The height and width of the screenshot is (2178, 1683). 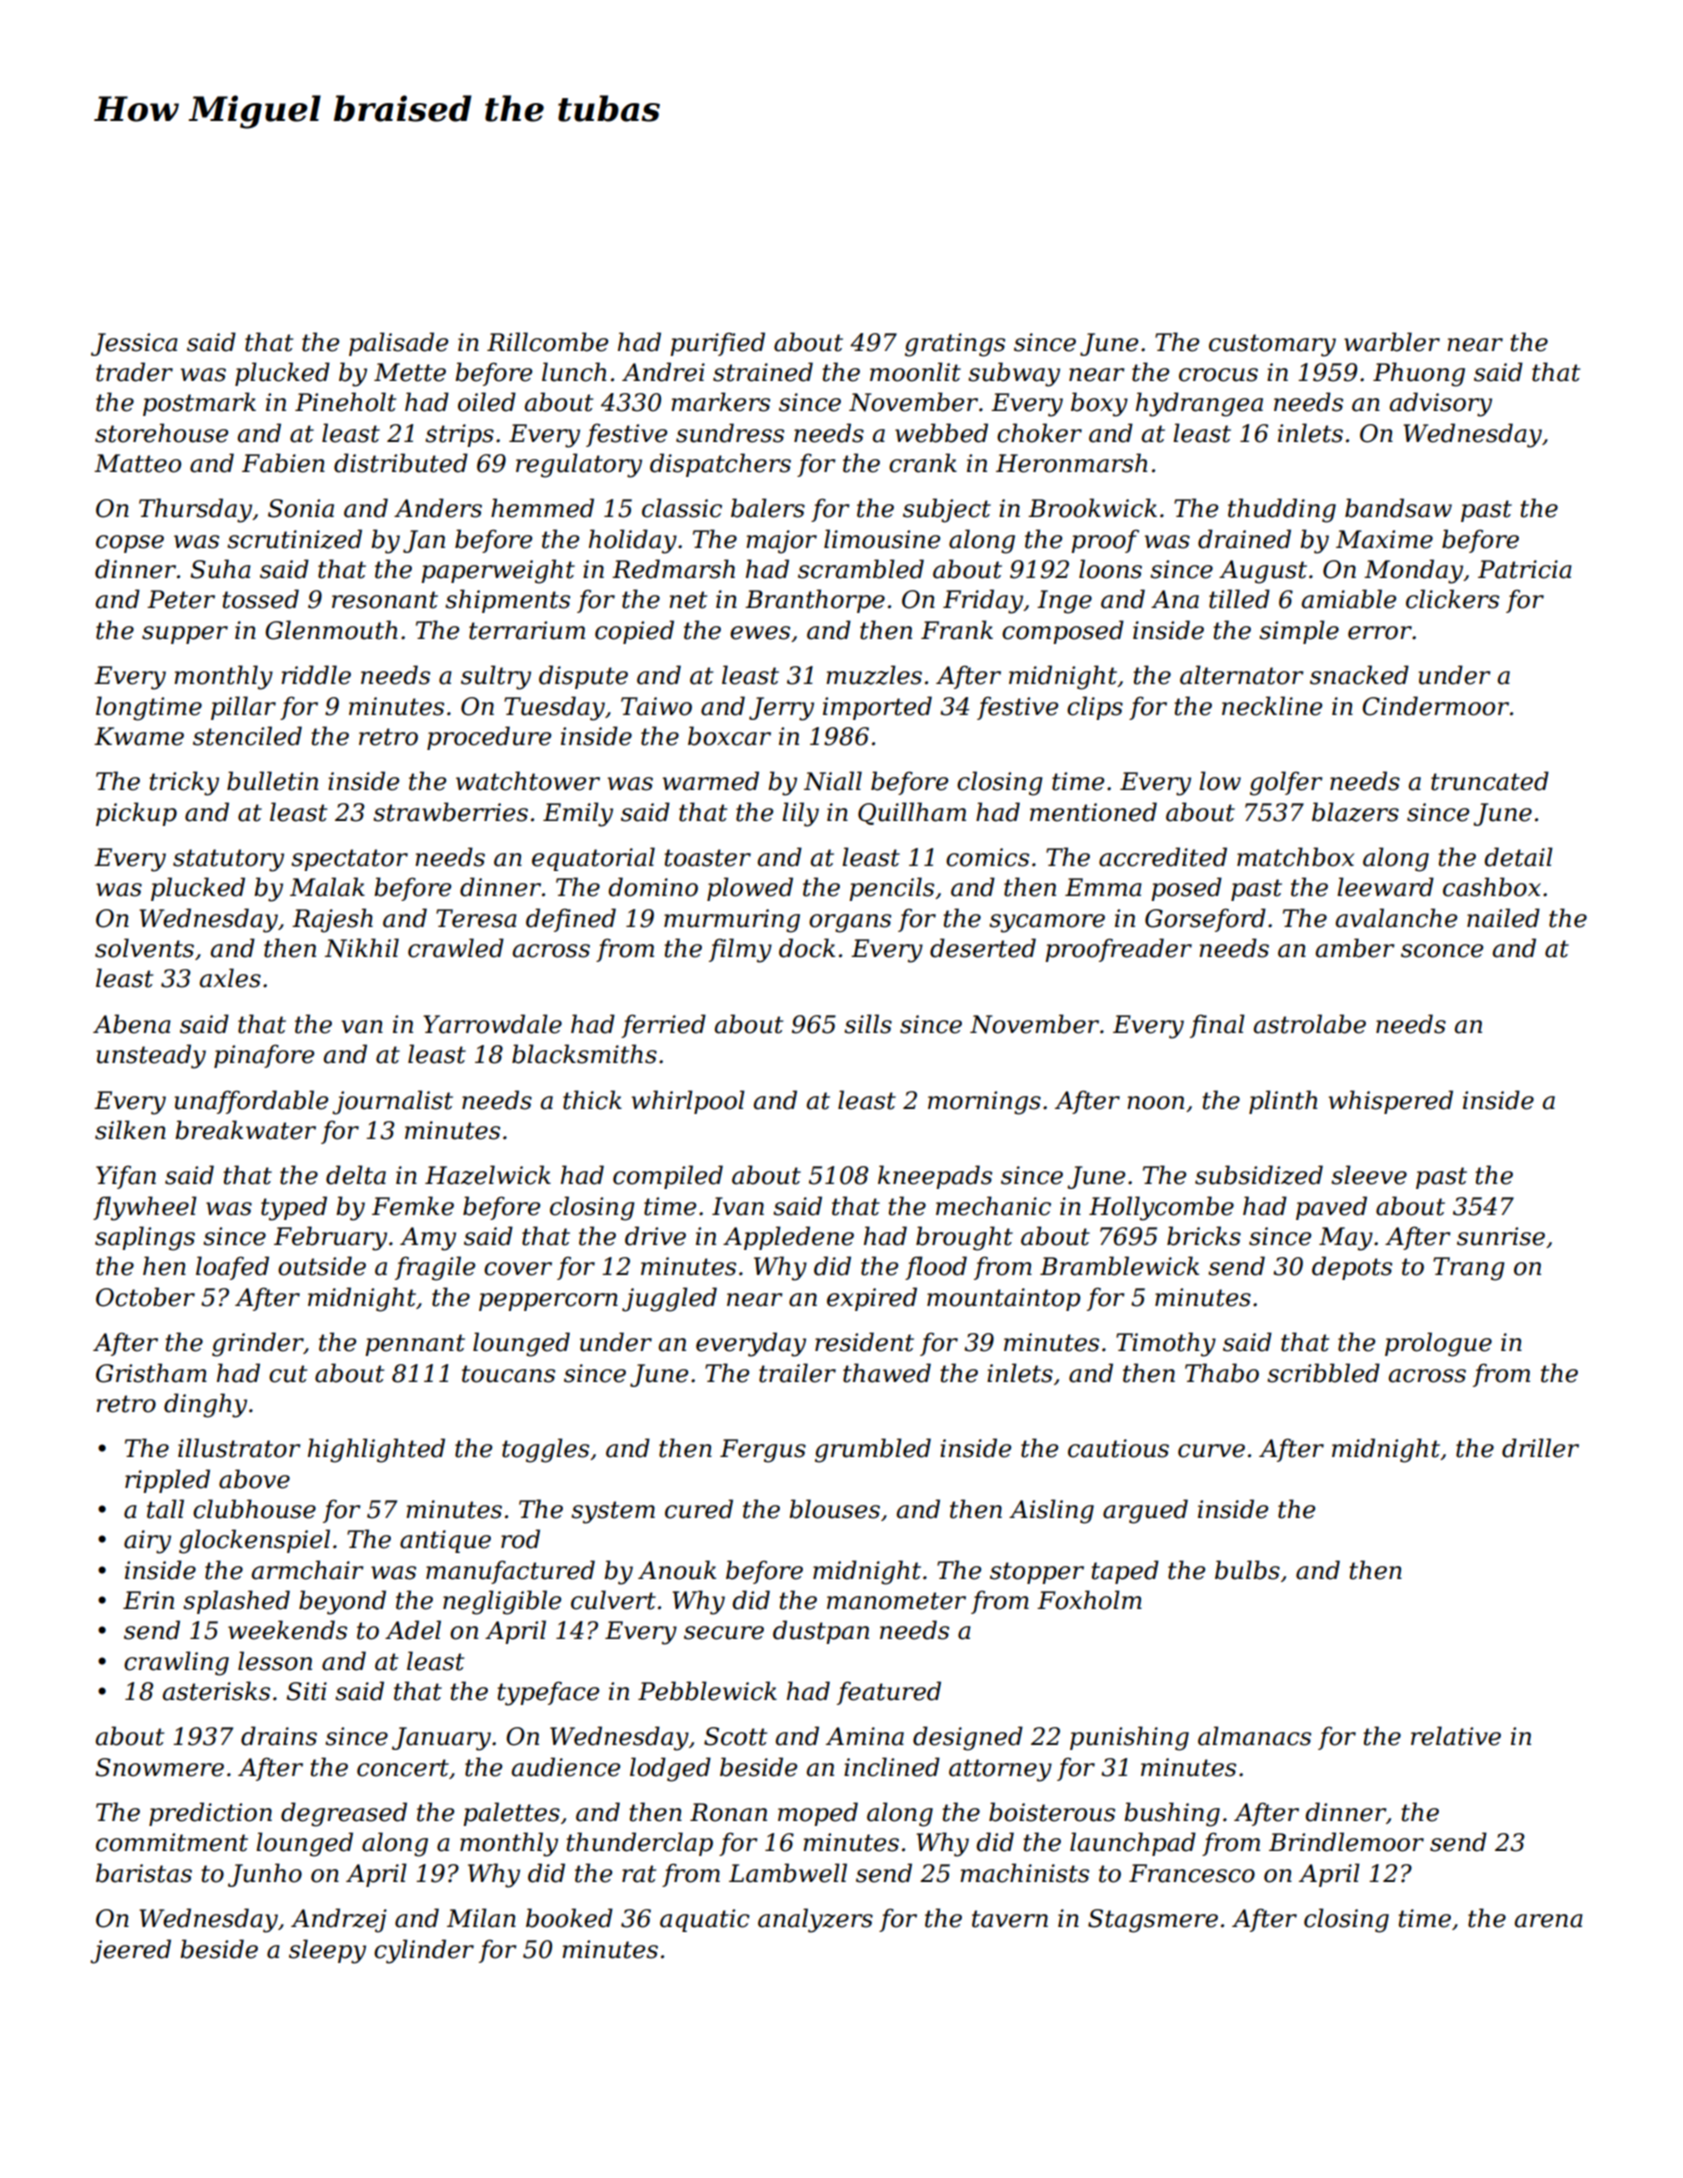 What do you see at coordinates (955, 345) in the screenshot?
I see `gratings` at bounding box center [955, 345].
